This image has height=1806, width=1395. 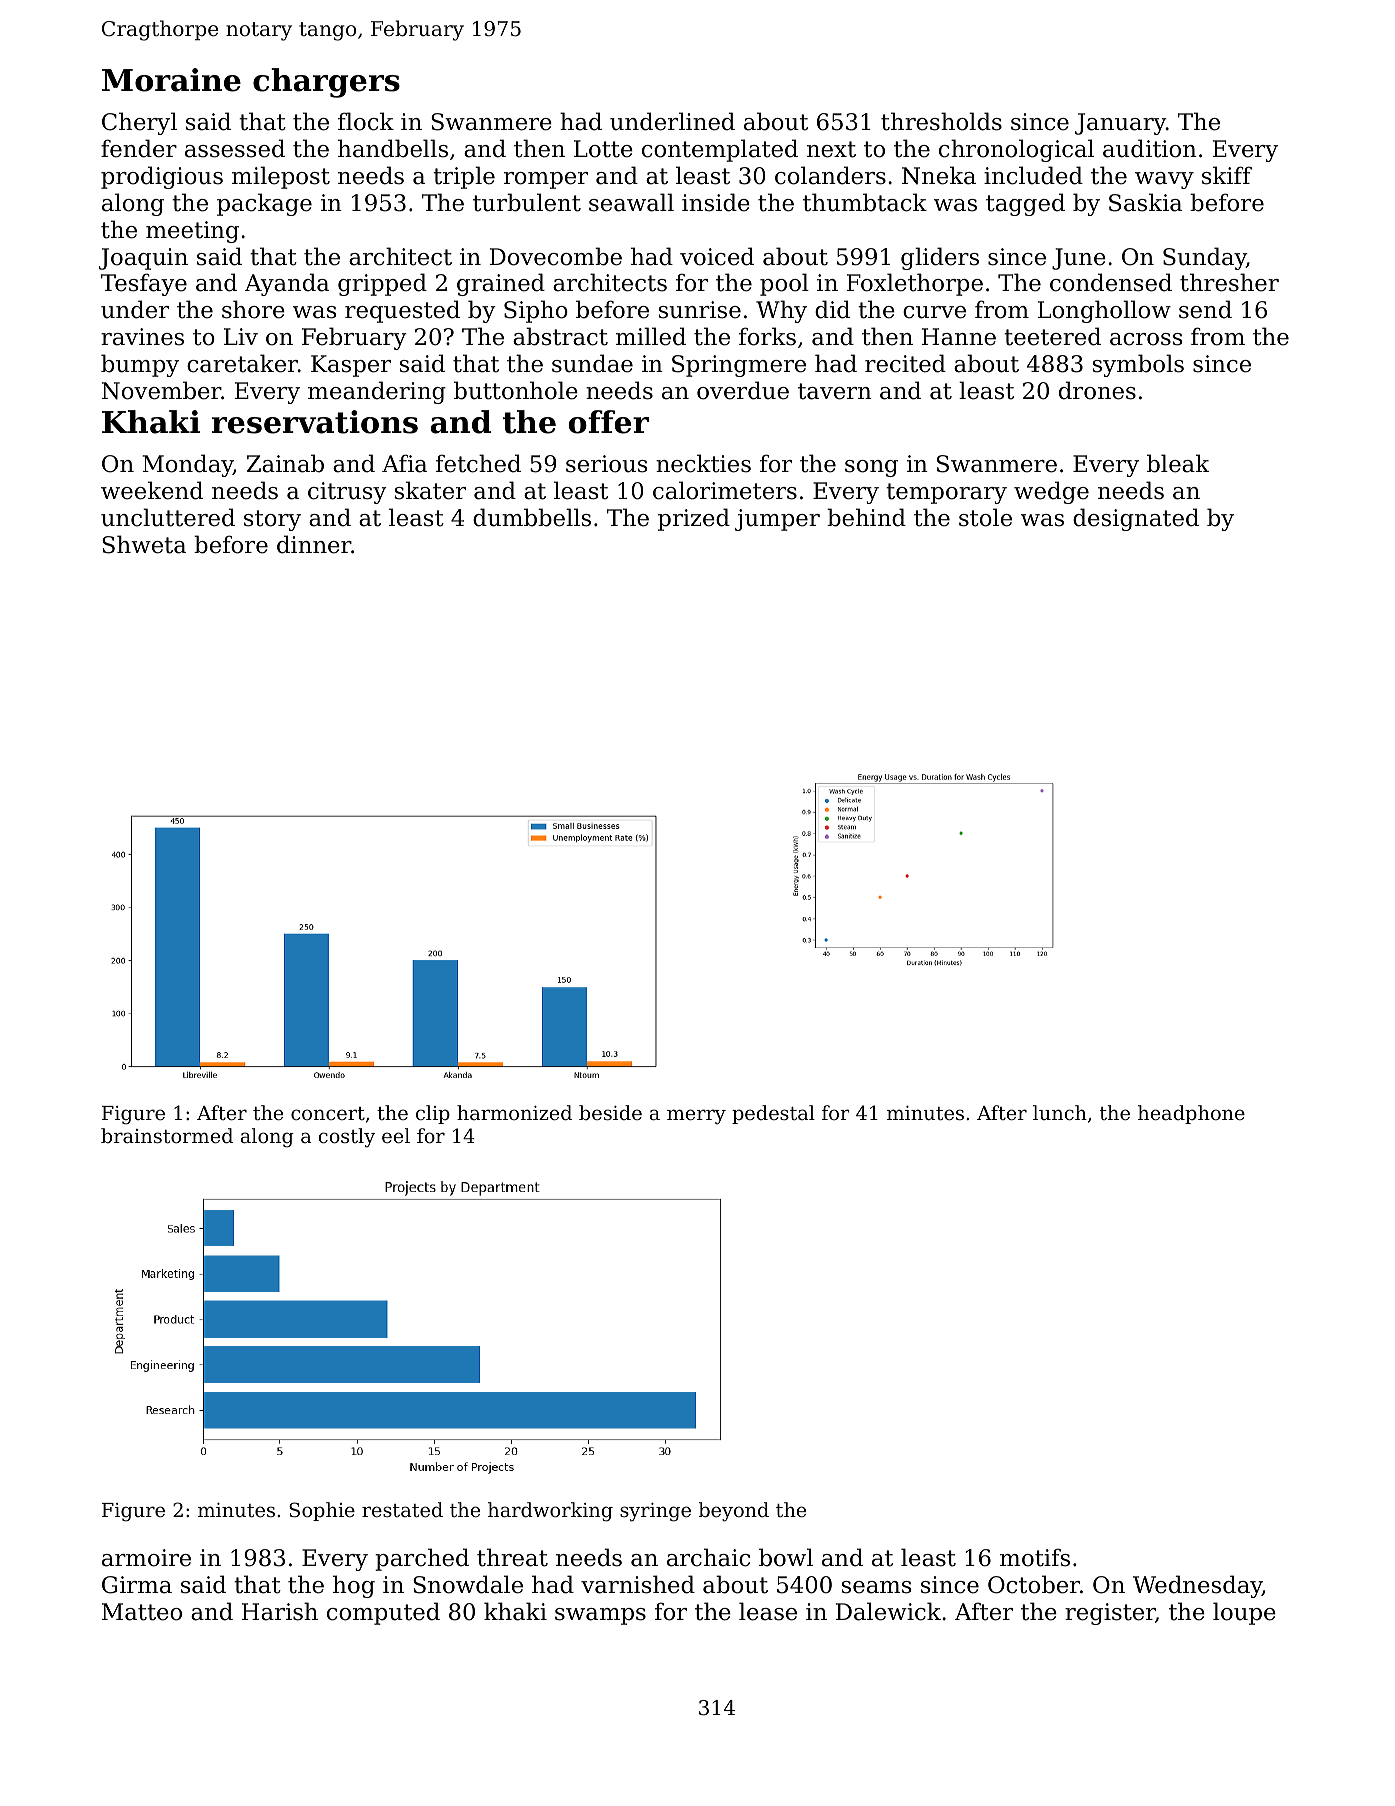 I want to click on clip, so click(x=433, y=1114).
